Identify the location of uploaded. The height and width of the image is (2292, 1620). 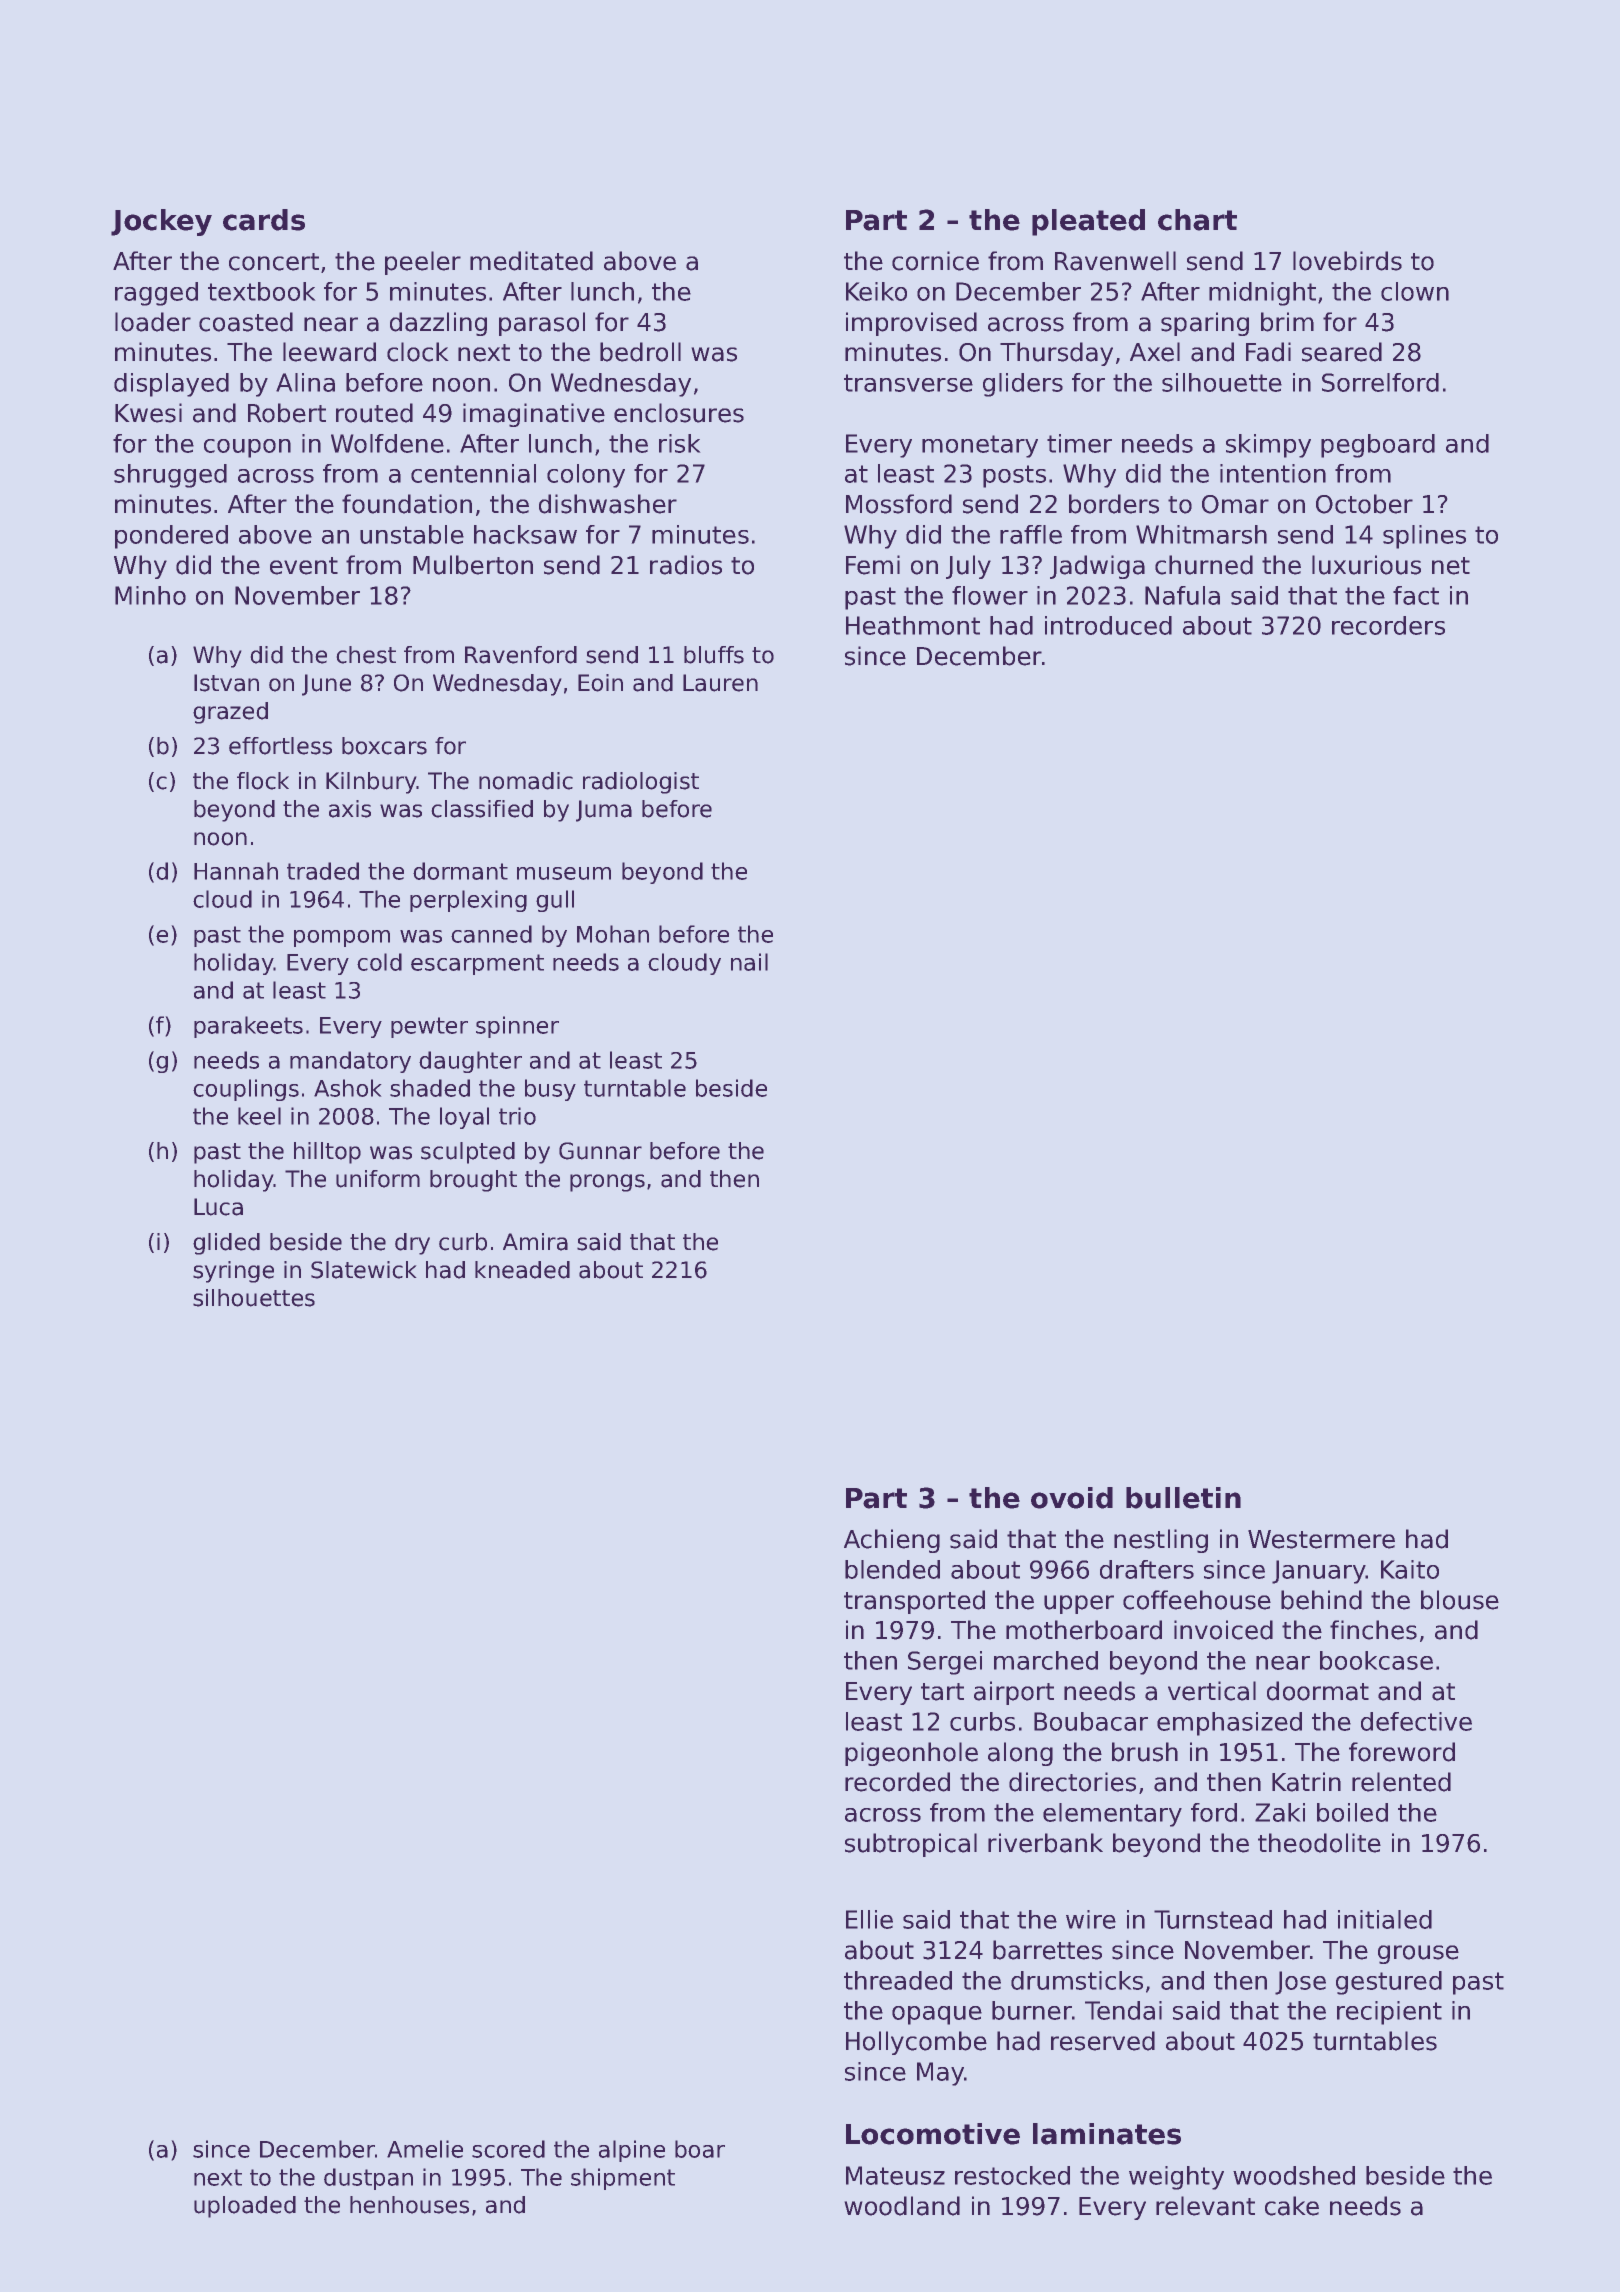
(245, 2207).
